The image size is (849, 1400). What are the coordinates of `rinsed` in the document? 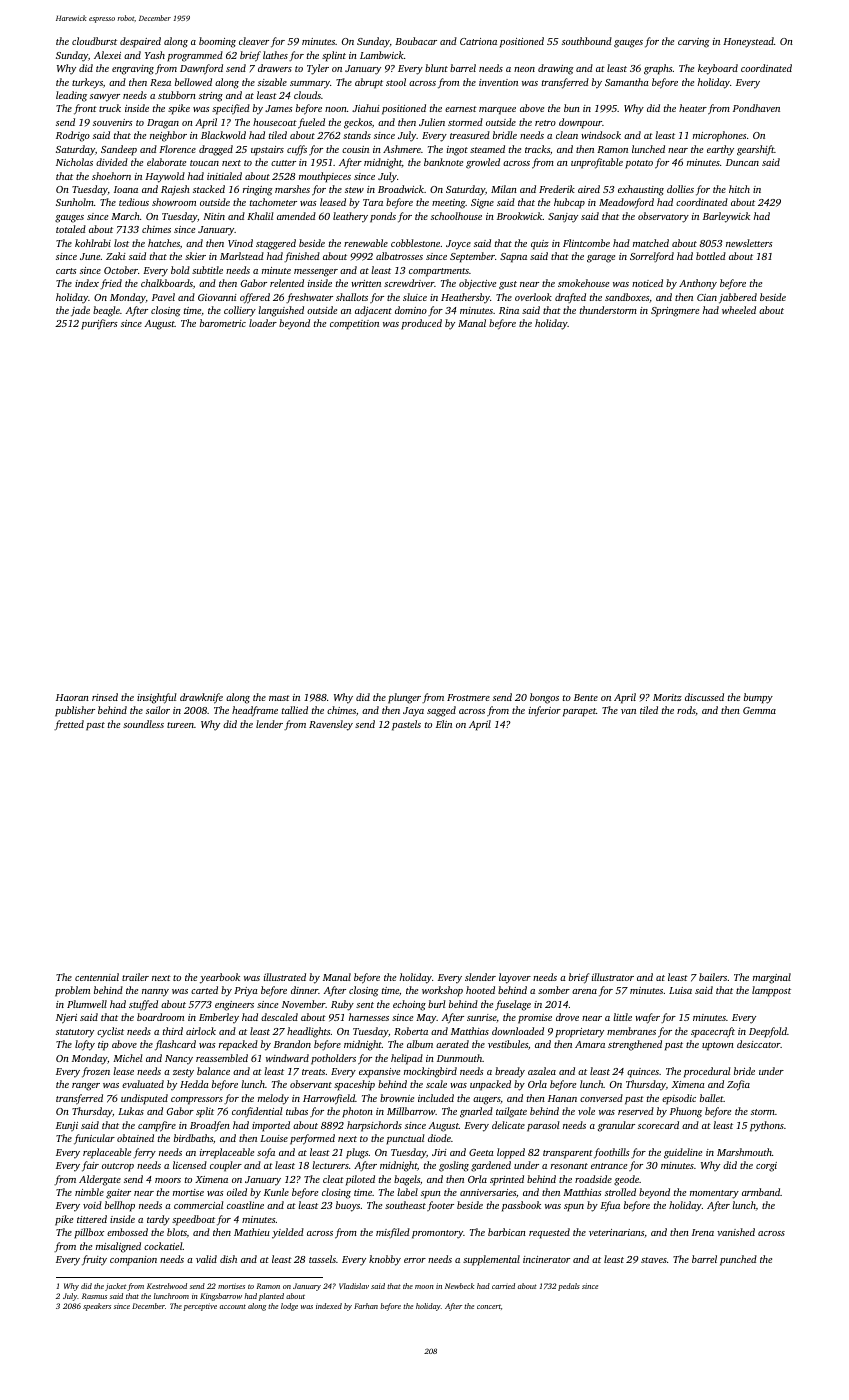 It's located at (105, 697).
